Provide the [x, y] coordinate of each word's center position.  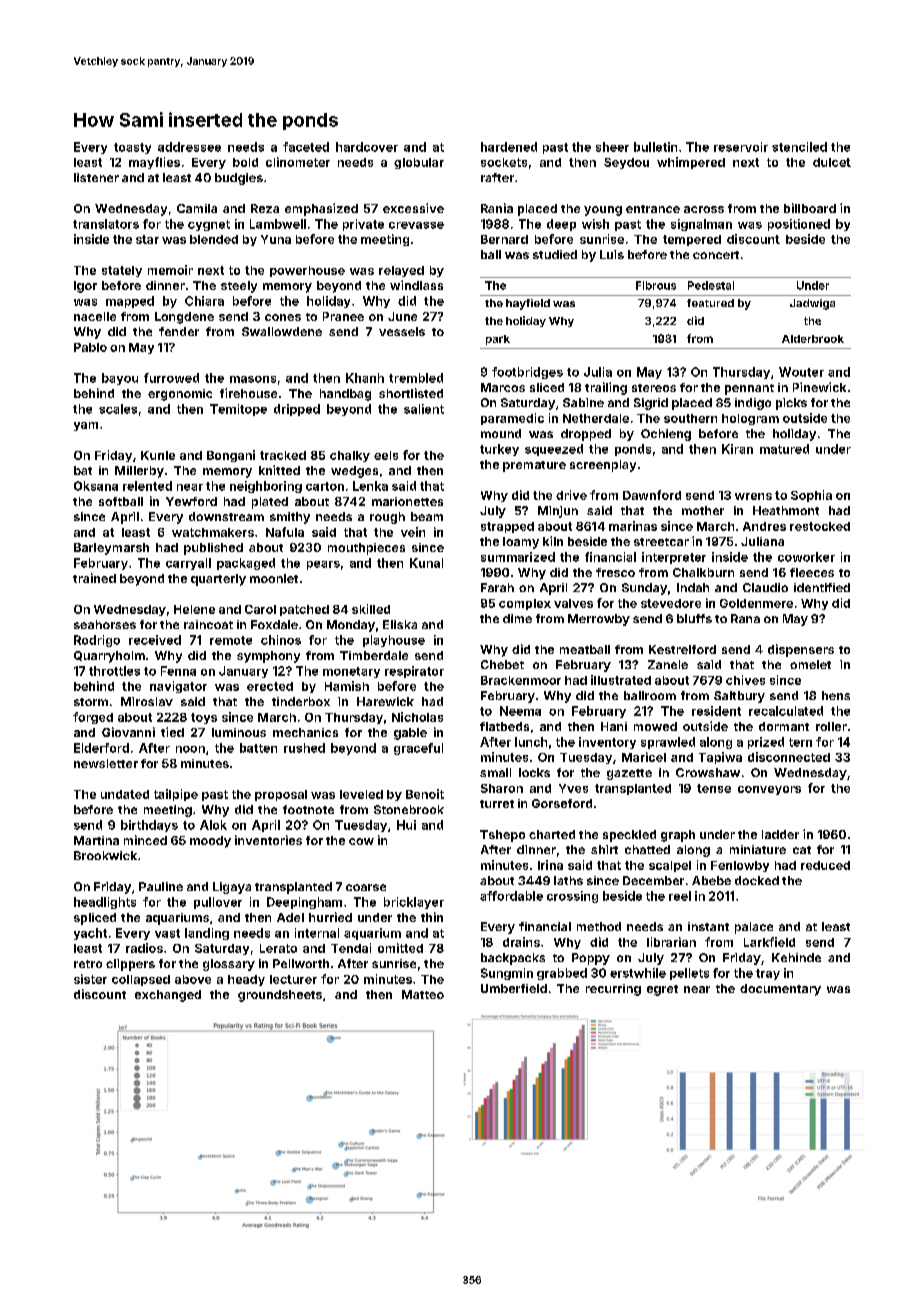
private [363, 225]
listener [96, 177]
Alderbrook [813, 339]
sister [90, 979]
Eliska [400, 624]
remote [231, 640]
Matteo [423, 994]
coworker [806, 557]
